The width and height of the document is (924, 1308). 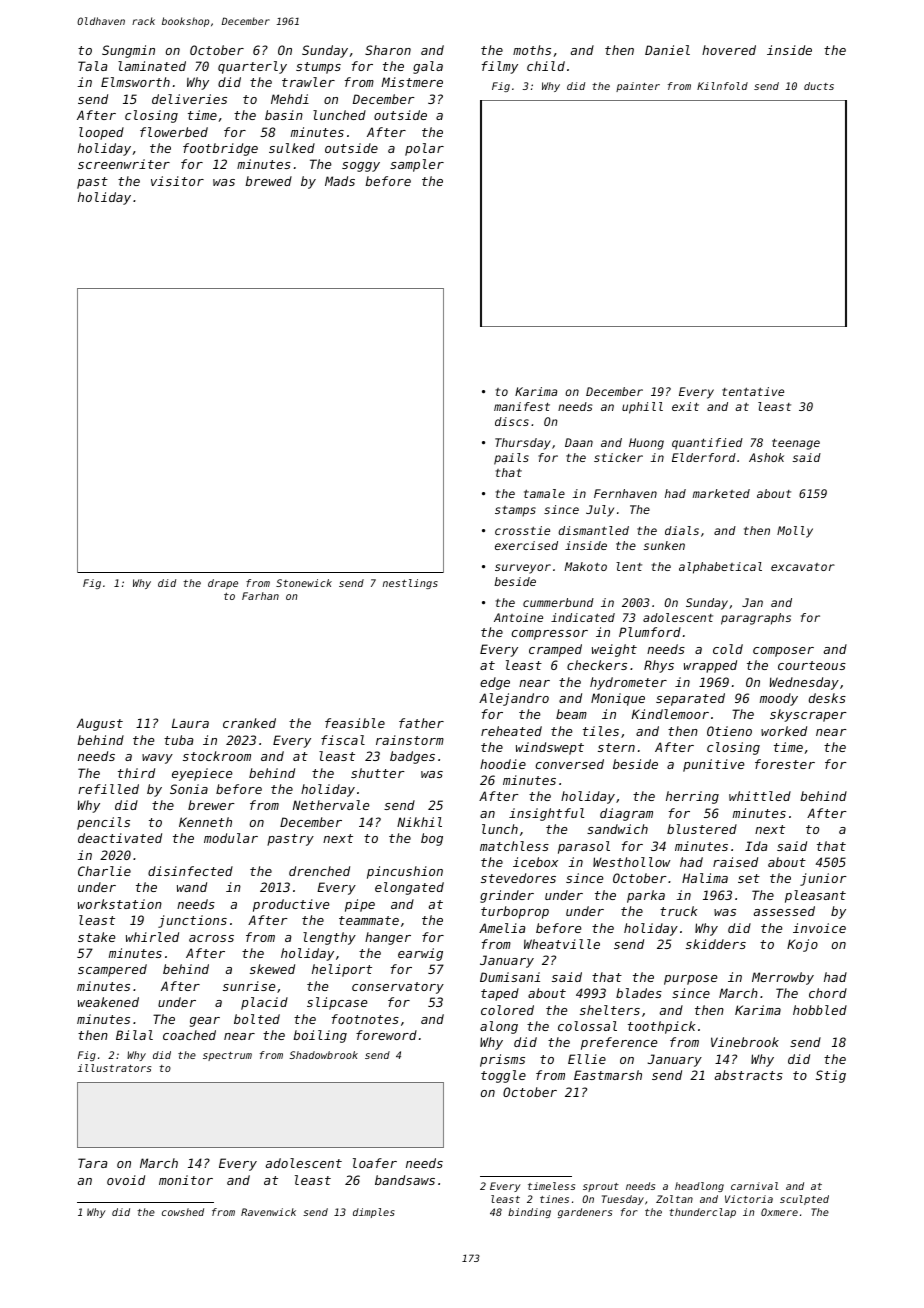 I want to click on binding, so click(x=529, y=1213).
